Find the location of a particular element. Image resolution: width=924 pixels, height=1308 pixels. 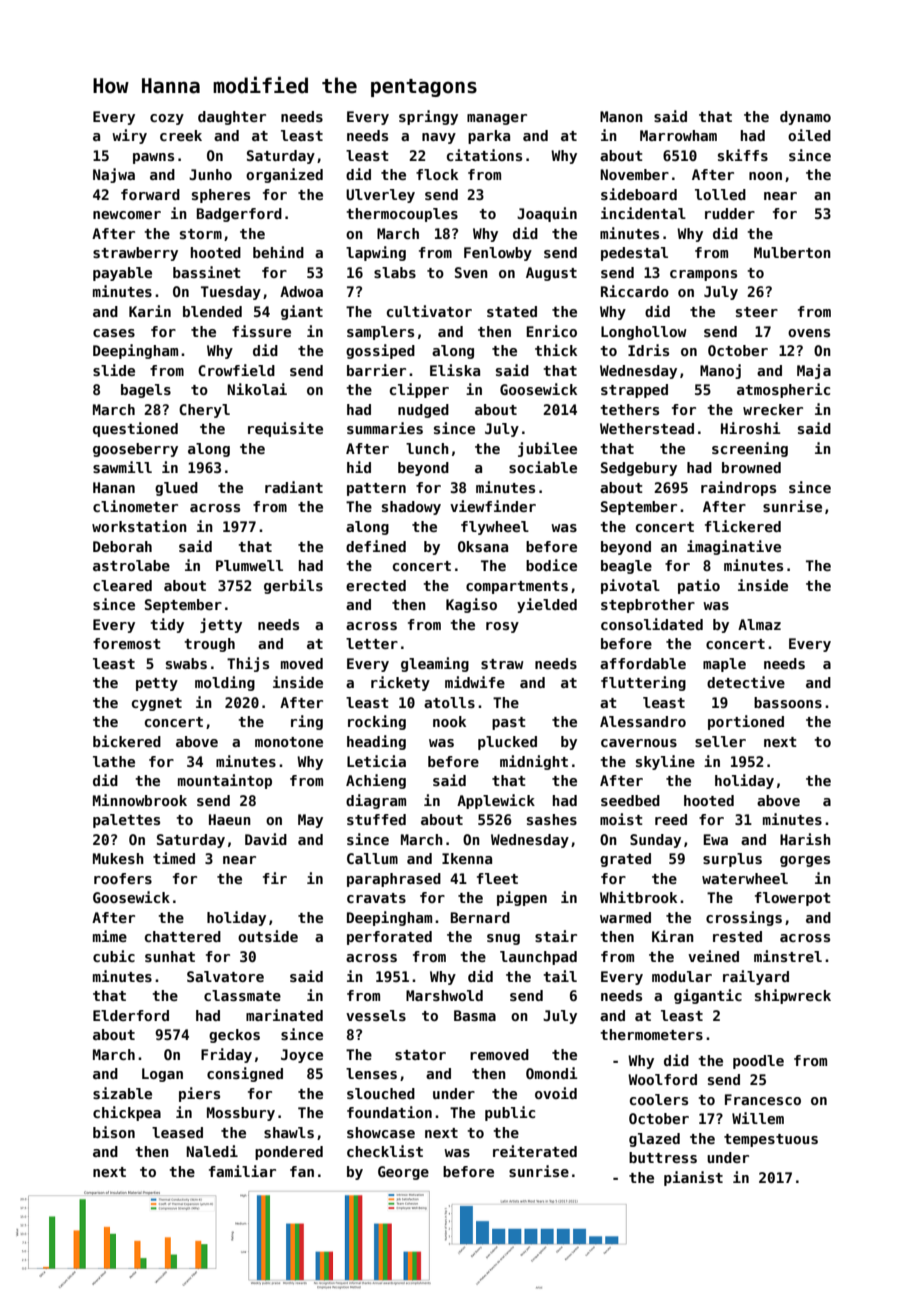

leased is located at coordinates (177, 1132).
